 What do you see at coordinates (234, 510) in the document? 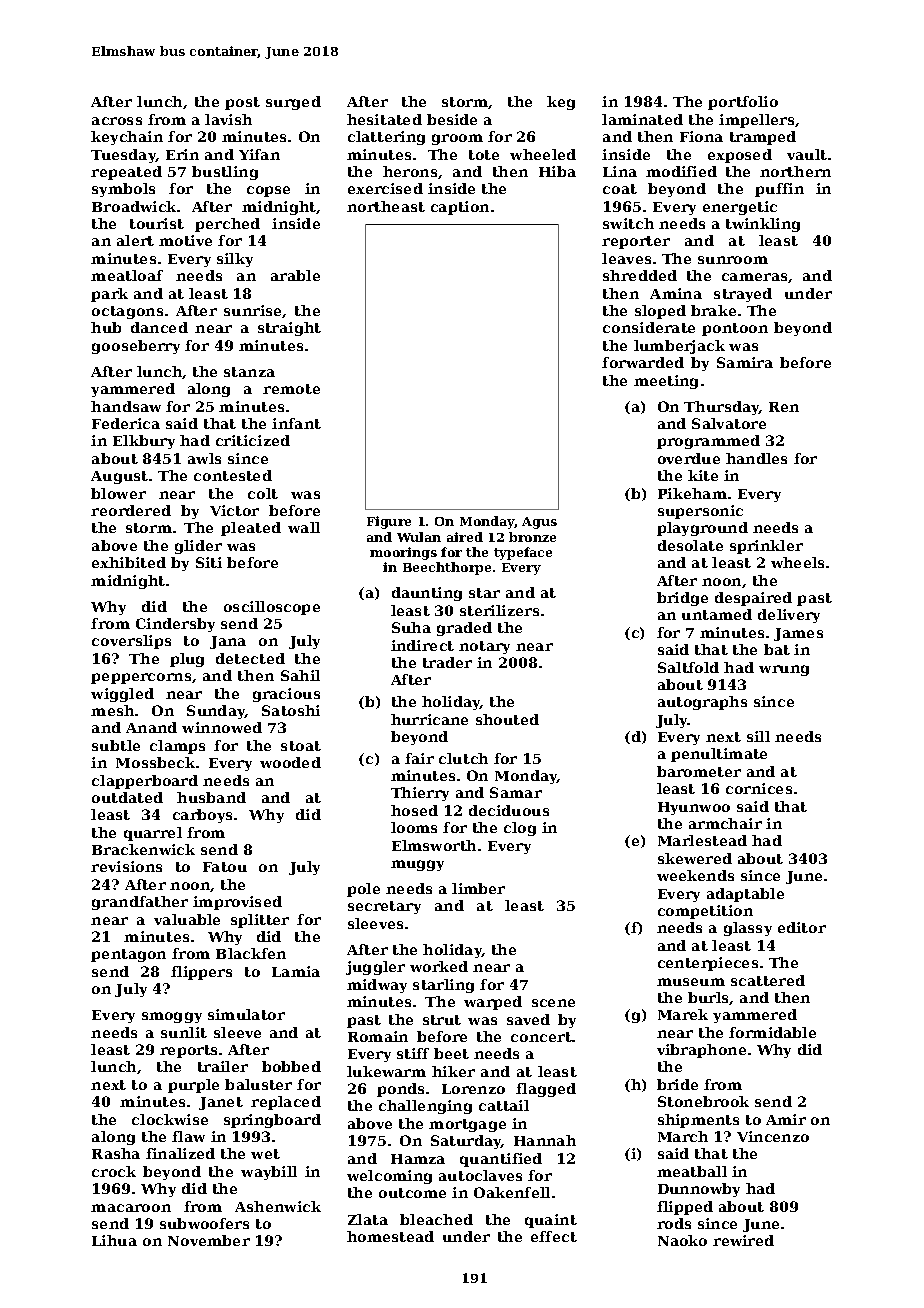
I see `Victor` at bounding box center [234, 510].
